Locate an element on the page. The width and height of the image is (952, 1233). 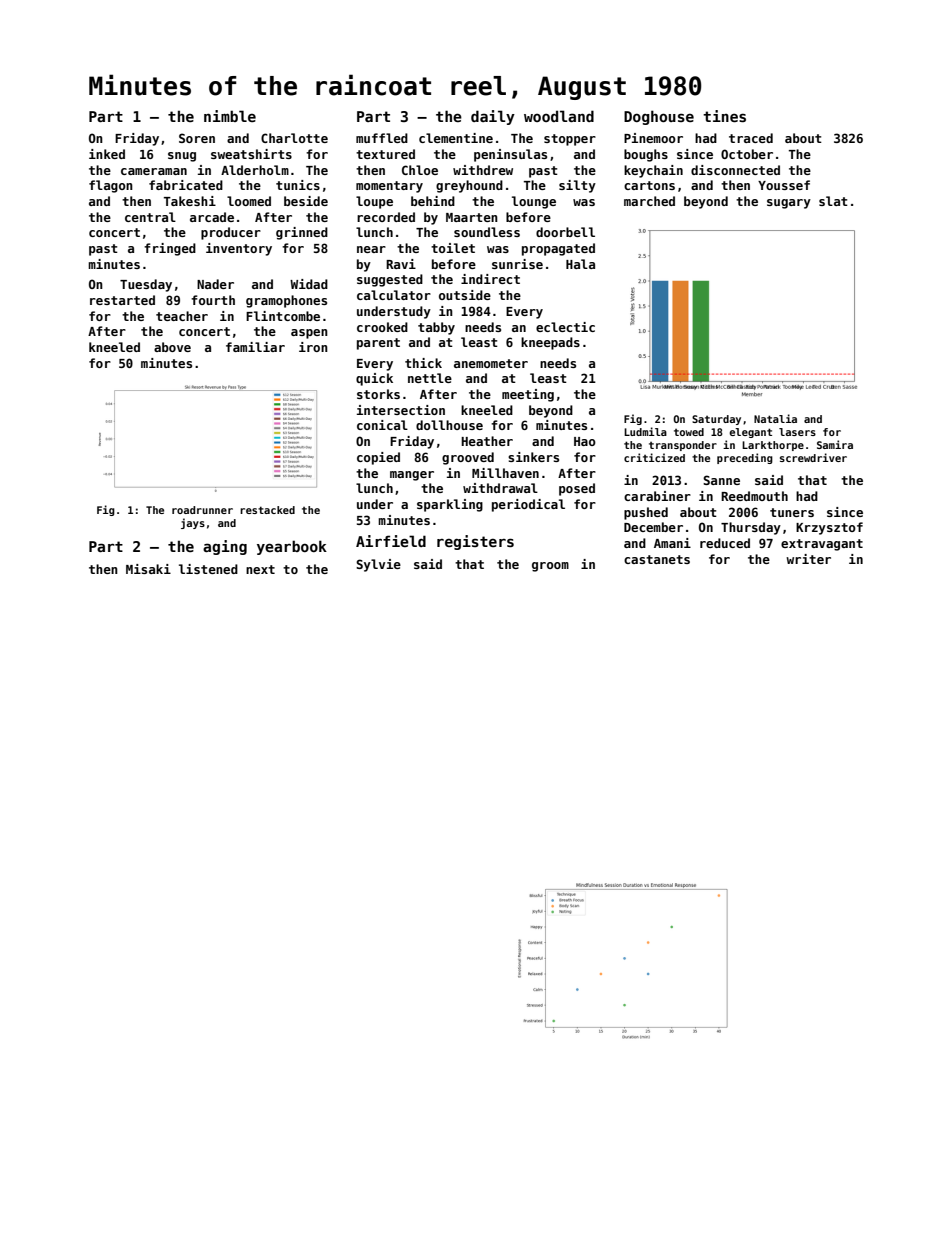
groom is located at coordinates (550, 567).
